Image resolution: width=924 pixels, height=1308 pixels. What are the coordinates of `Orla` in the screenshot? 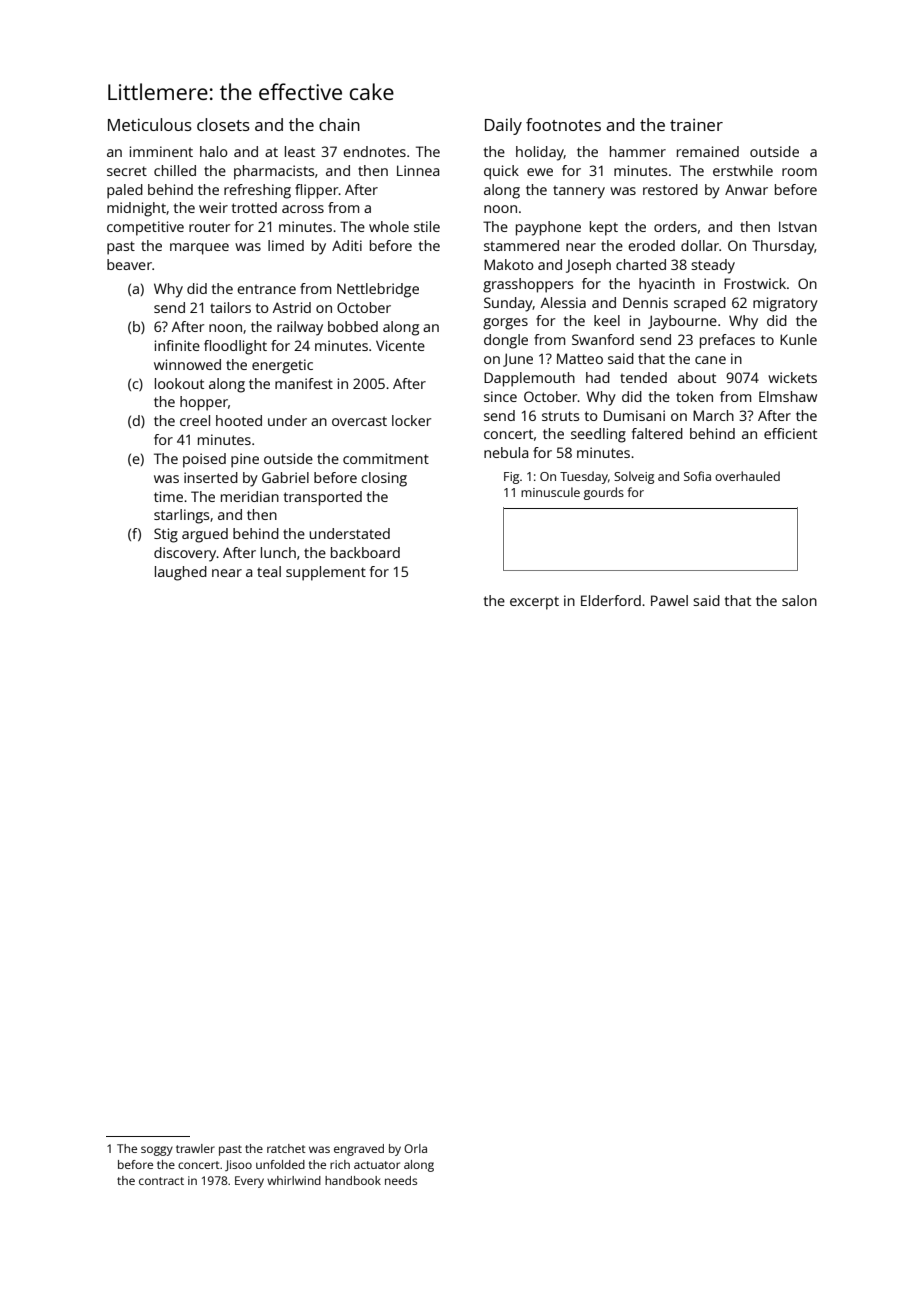 It's located at (415, 1148).
